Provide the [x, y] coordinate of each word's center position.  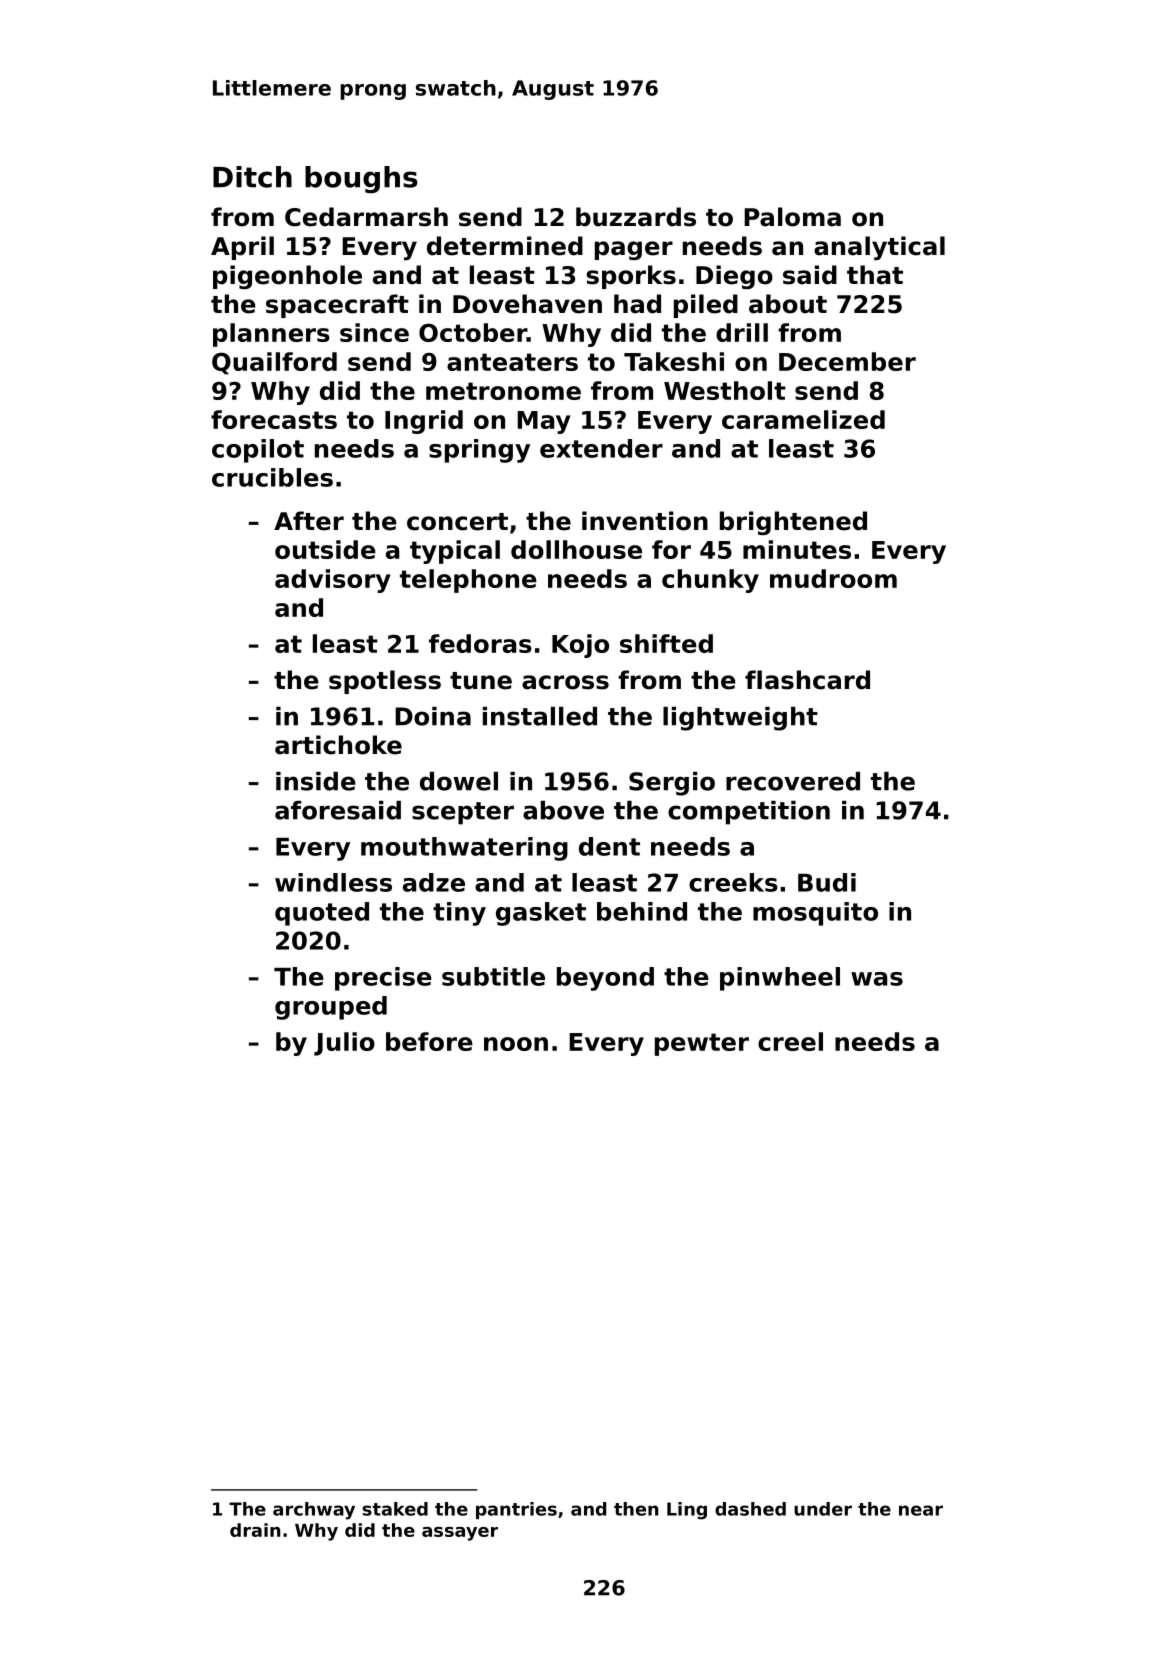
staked [395, 1509]
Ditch [252, 177]
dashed [750, 1509]
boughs [361, 180]
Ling [687, 1511]
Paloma [792, 217]
